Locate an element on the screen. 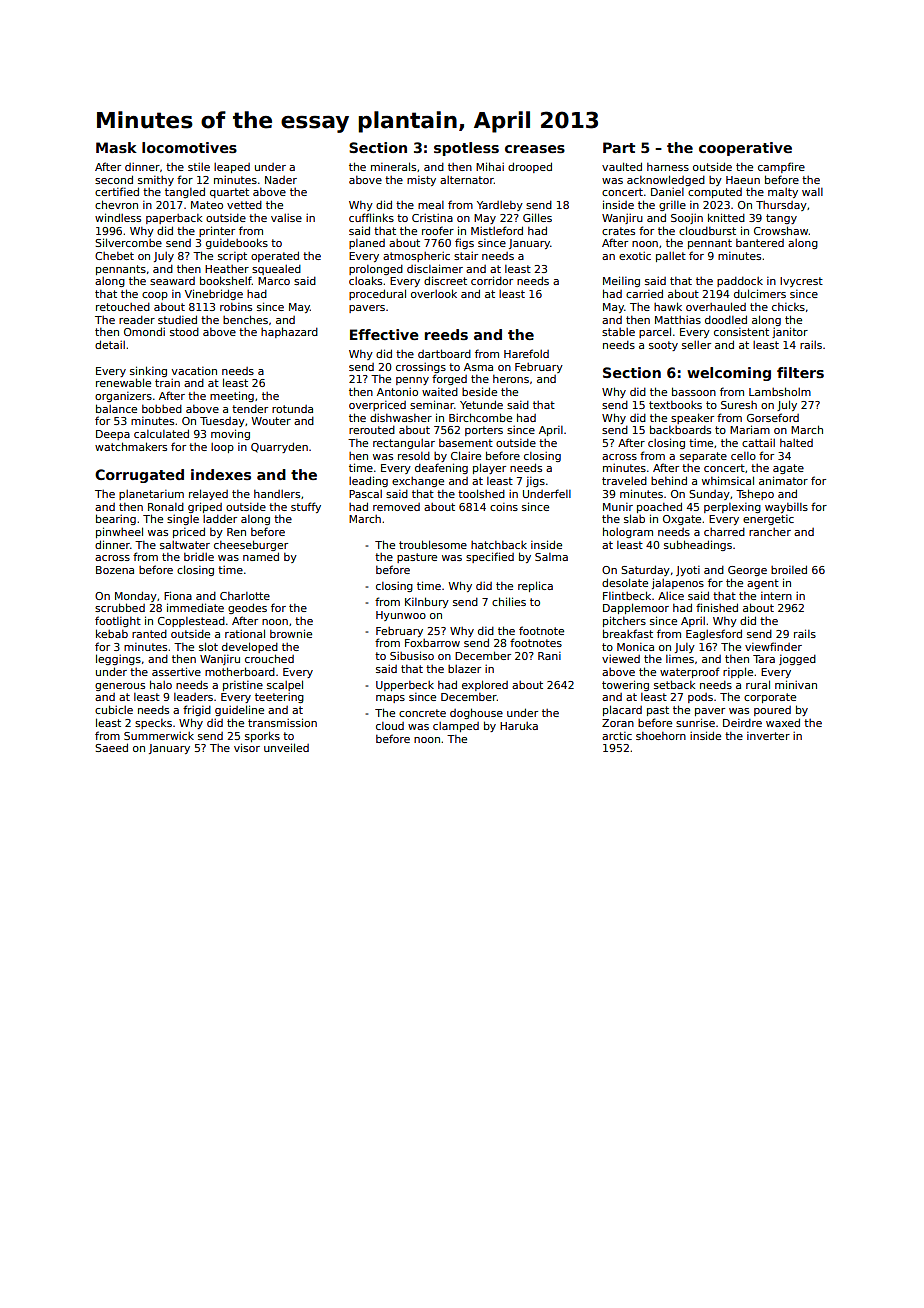  behind is located at coordinates (669, 480).
